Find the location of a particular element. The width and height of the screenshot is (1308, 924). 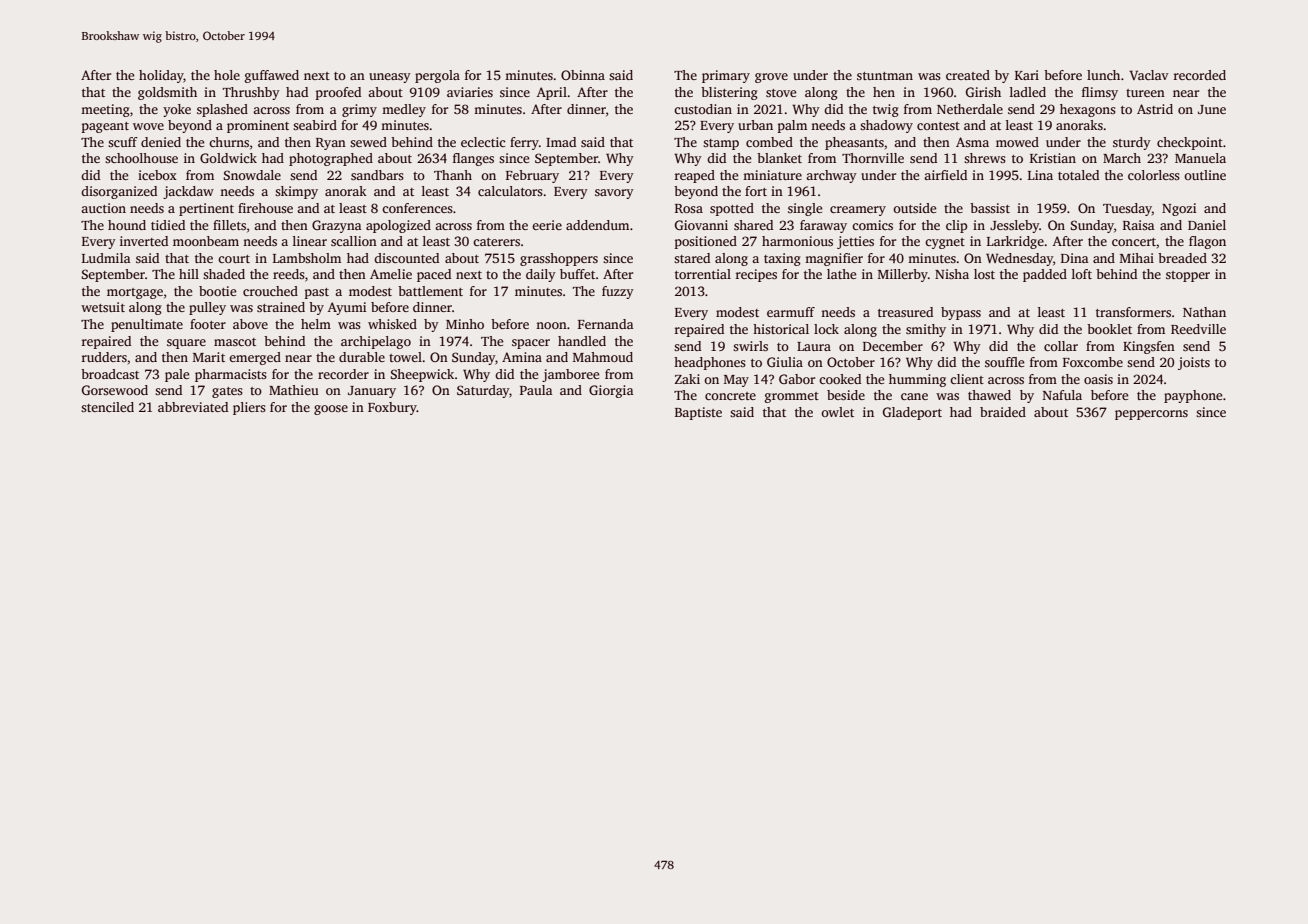

Marit is located at coordinates (209, 357).
